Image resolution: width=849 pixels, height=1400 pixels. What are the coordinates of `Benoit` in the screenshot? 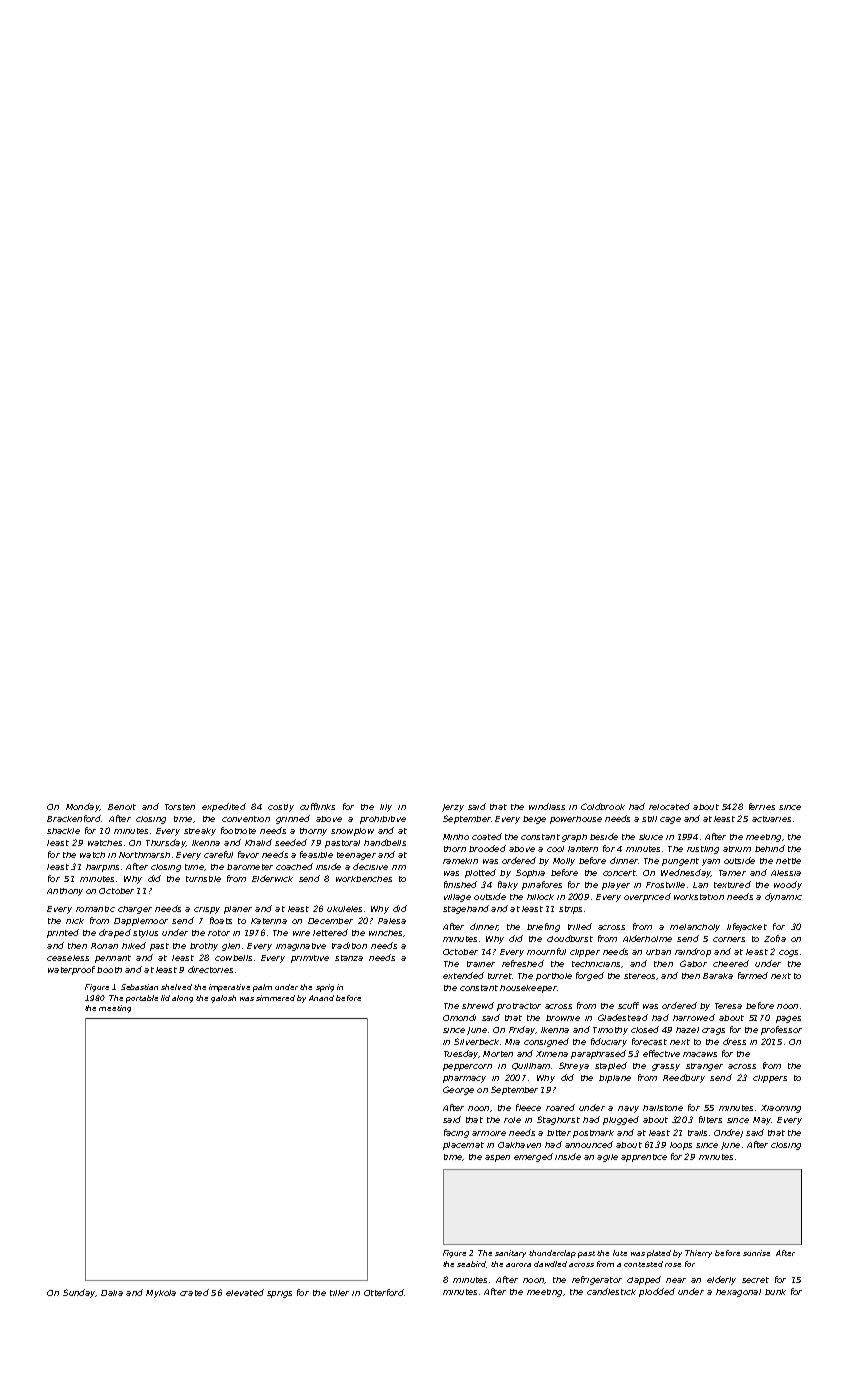 It's located at (122, 807).
